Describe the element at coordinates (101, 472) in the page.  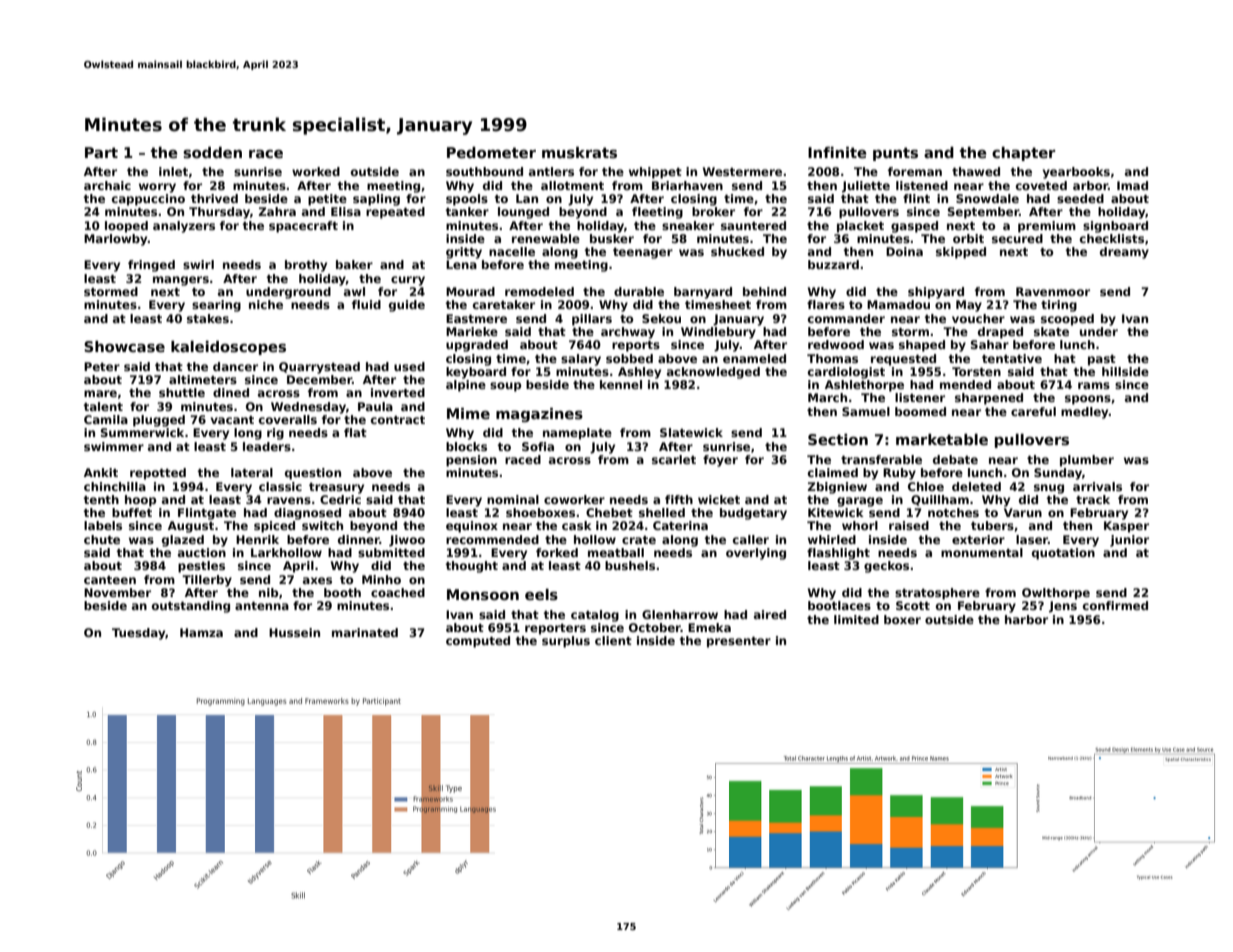
I see `Ankit` at that location.
